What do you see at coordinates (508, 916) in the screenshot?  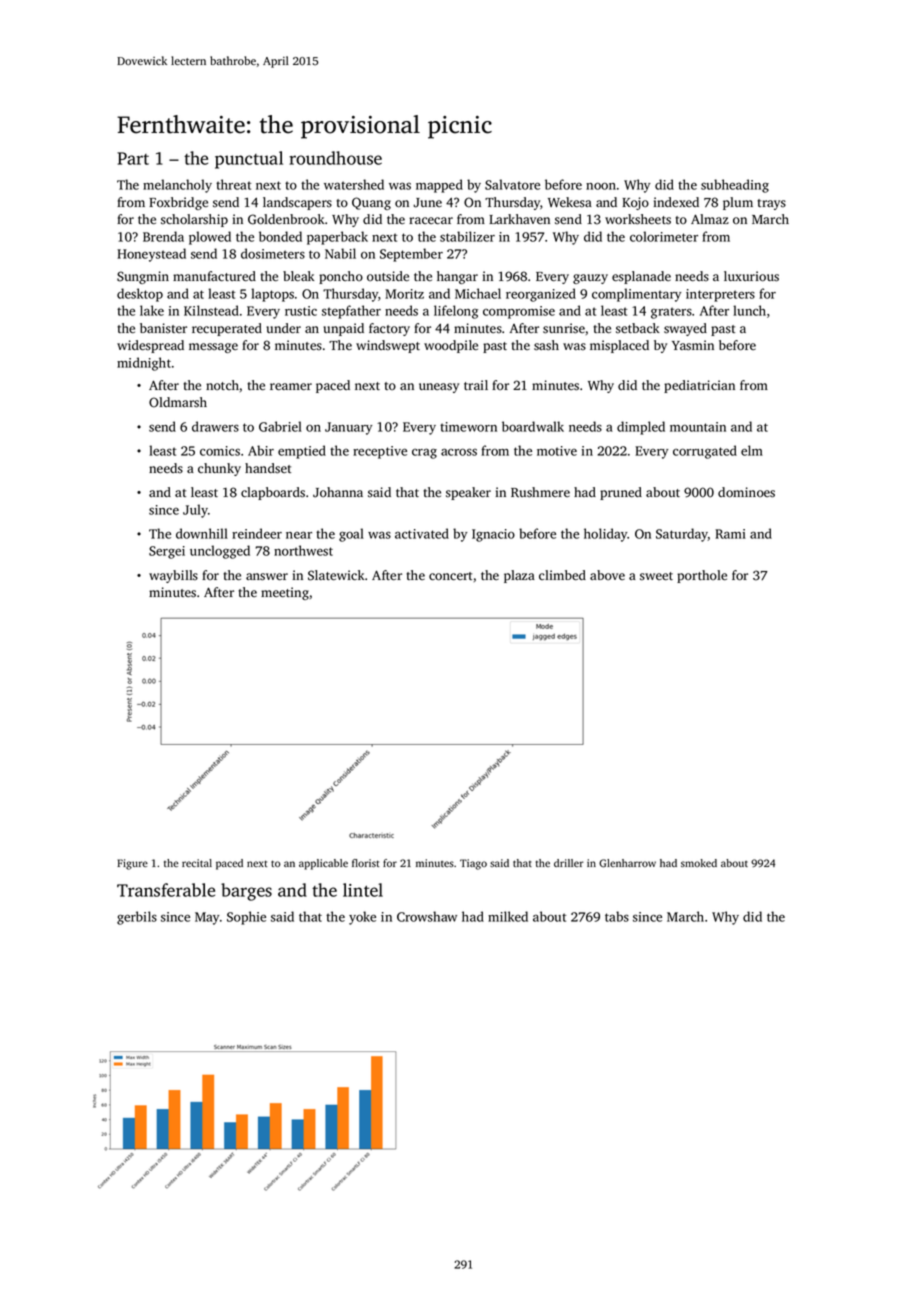 I see `milked` at bounding box center [508, 916].
